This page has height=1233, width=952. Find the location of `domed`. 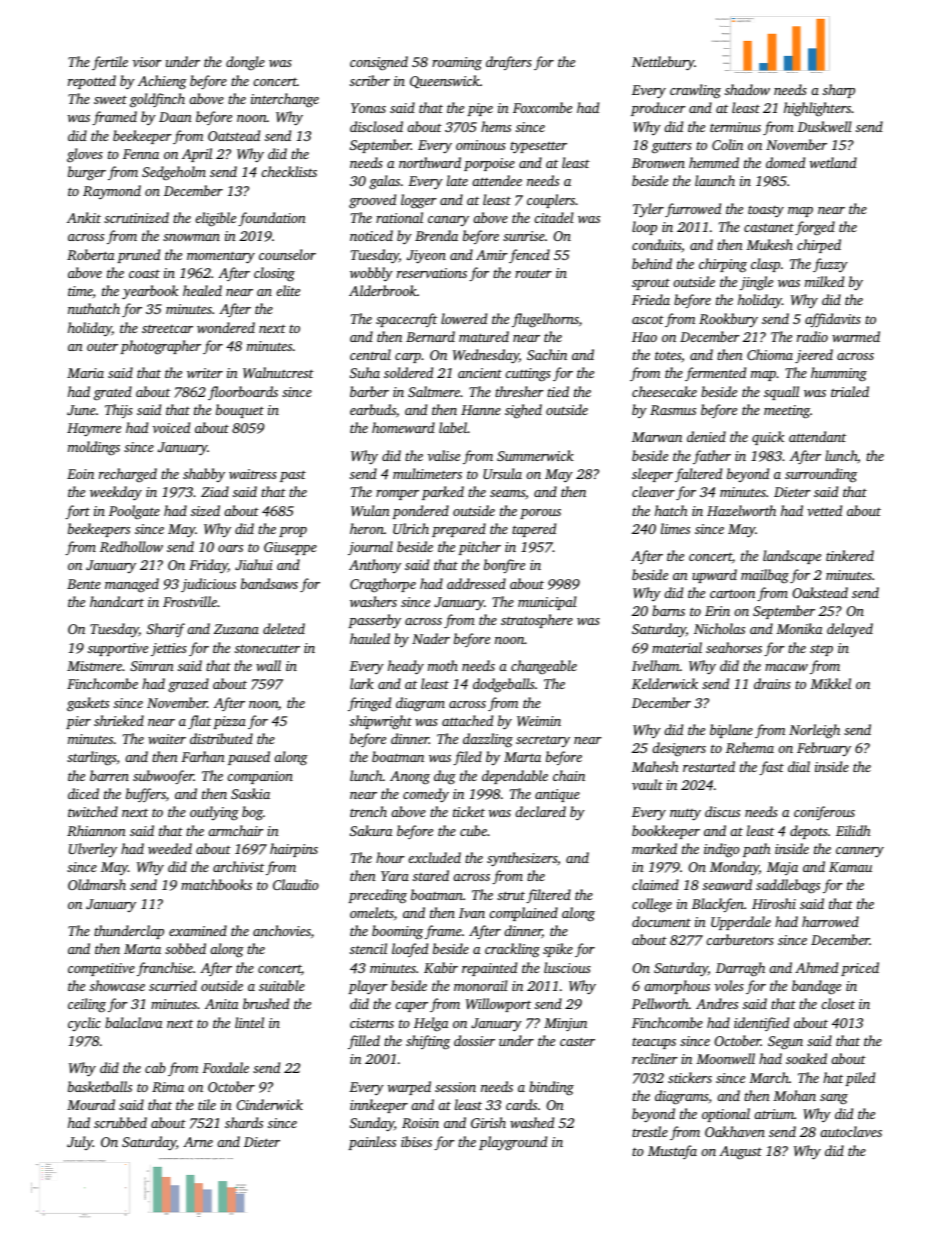

domed is located at coordinates (785, 162).
